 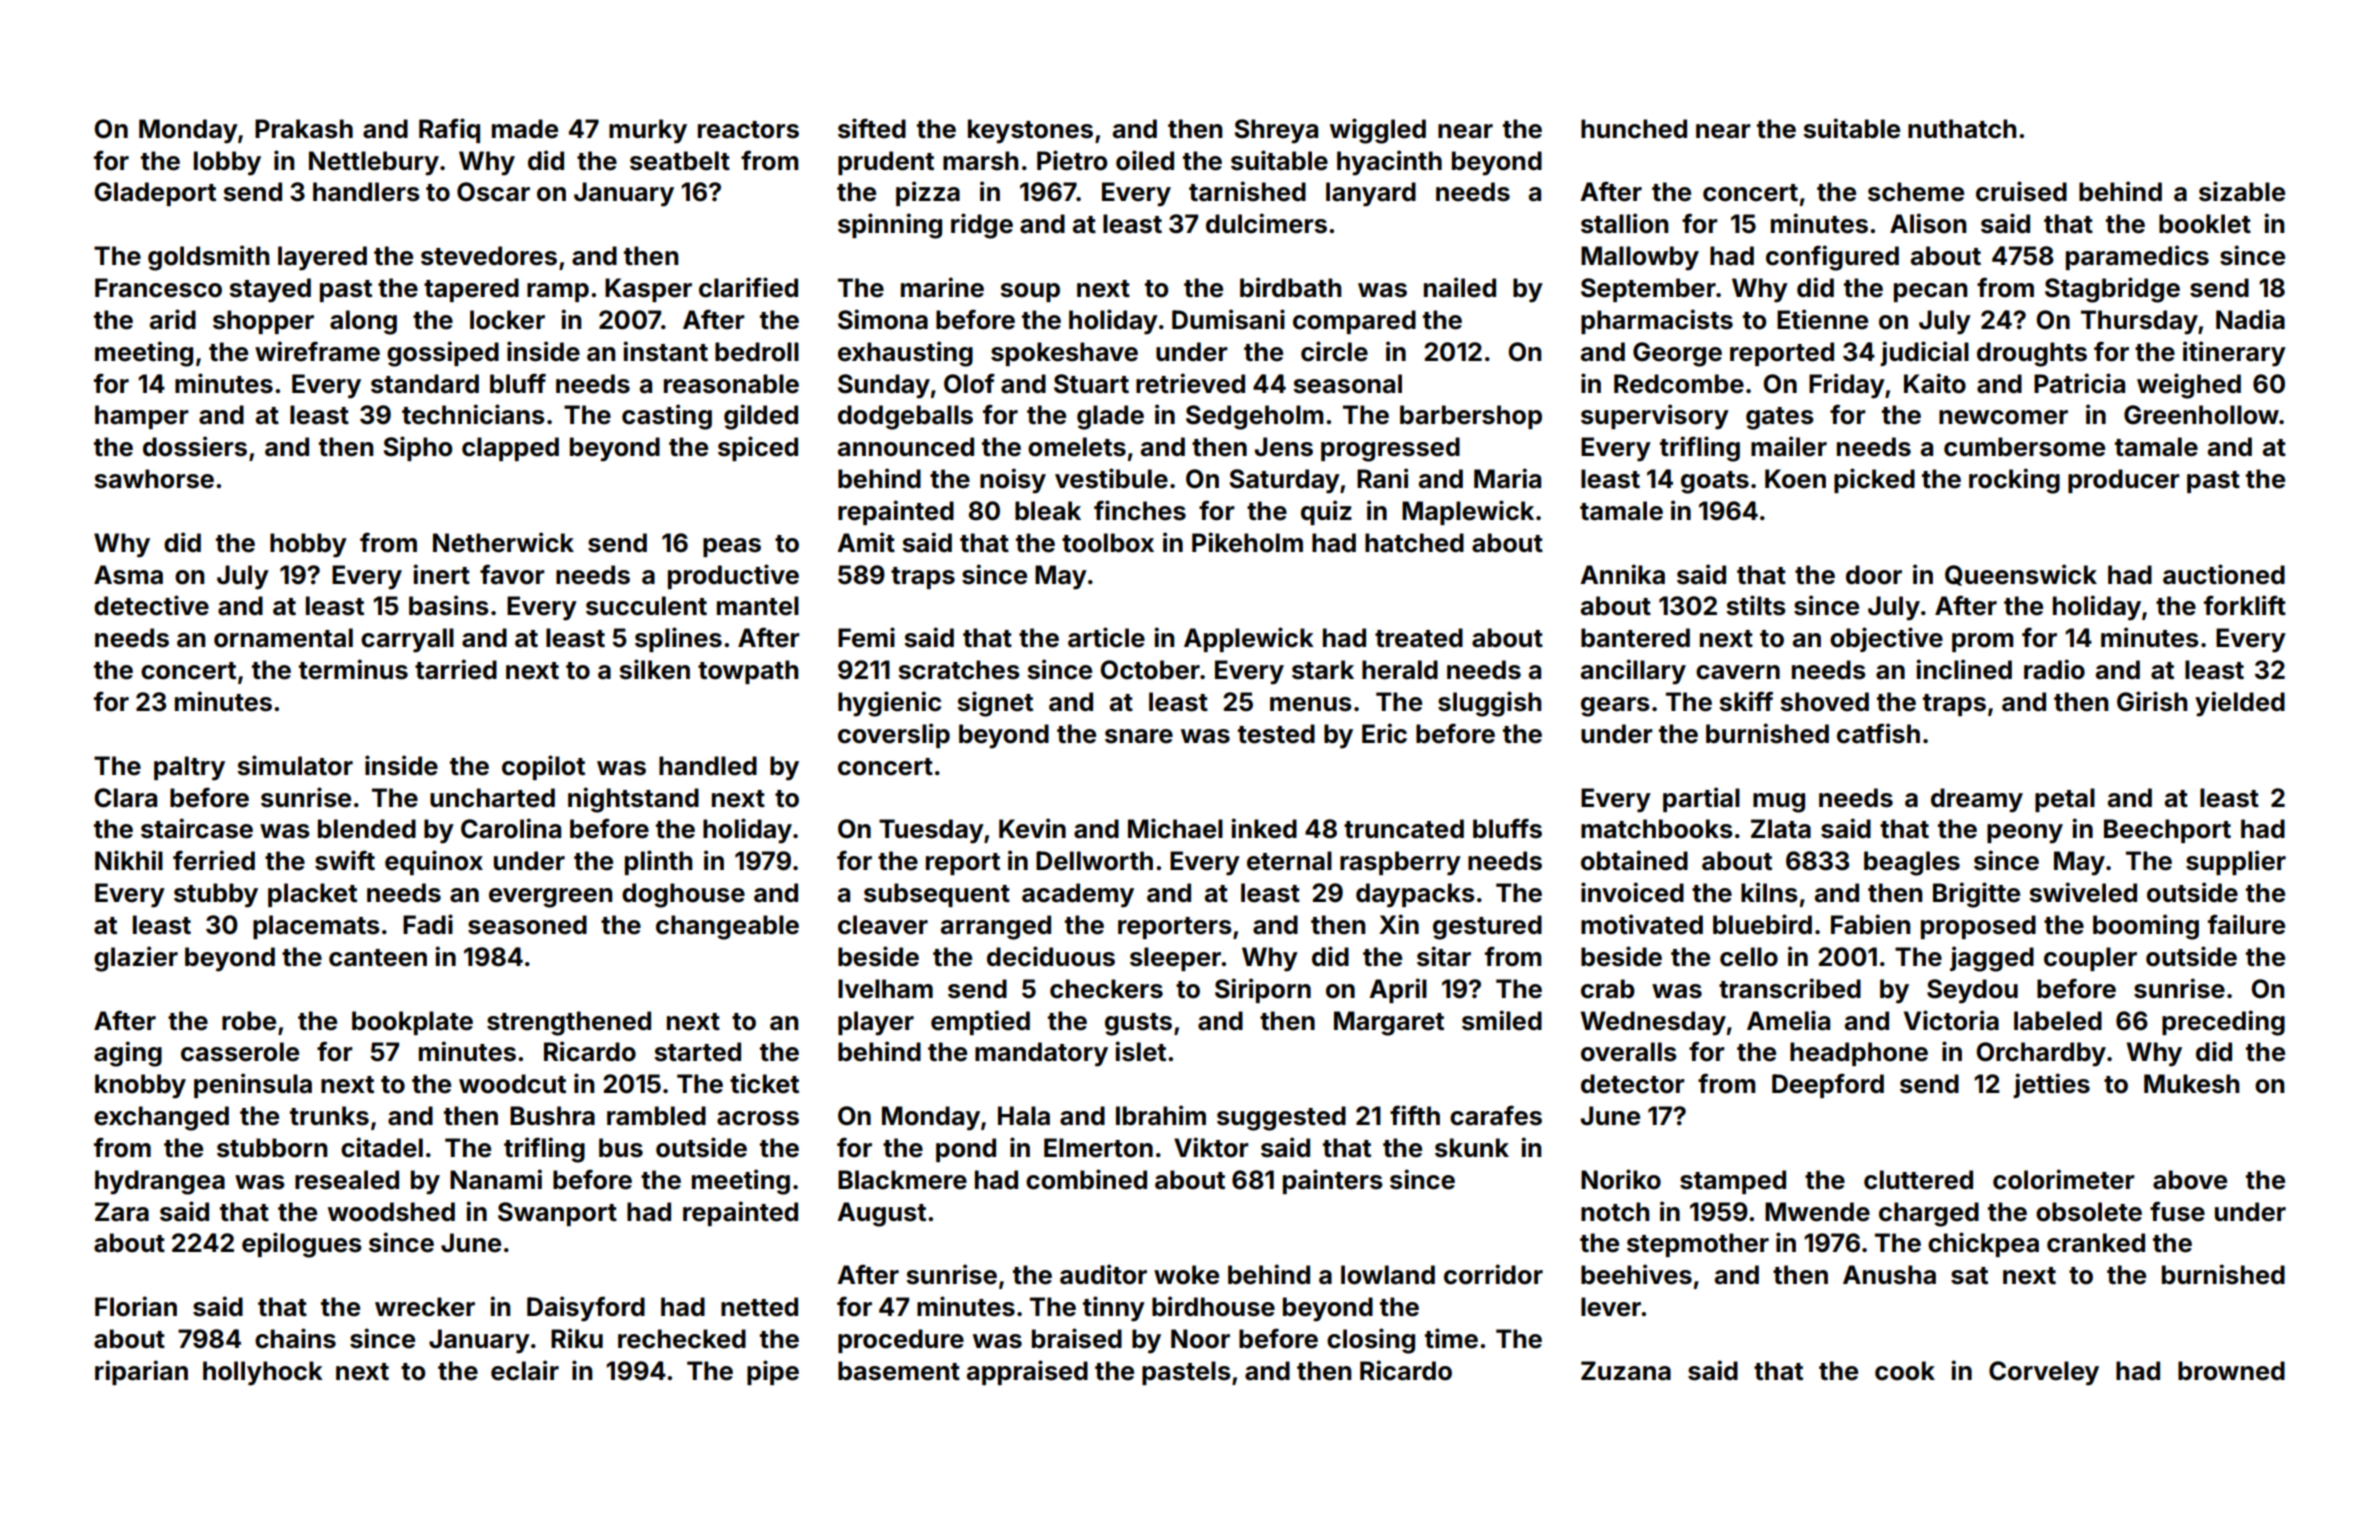 I want to click on preceding, so click(x=2223, y=1023).
